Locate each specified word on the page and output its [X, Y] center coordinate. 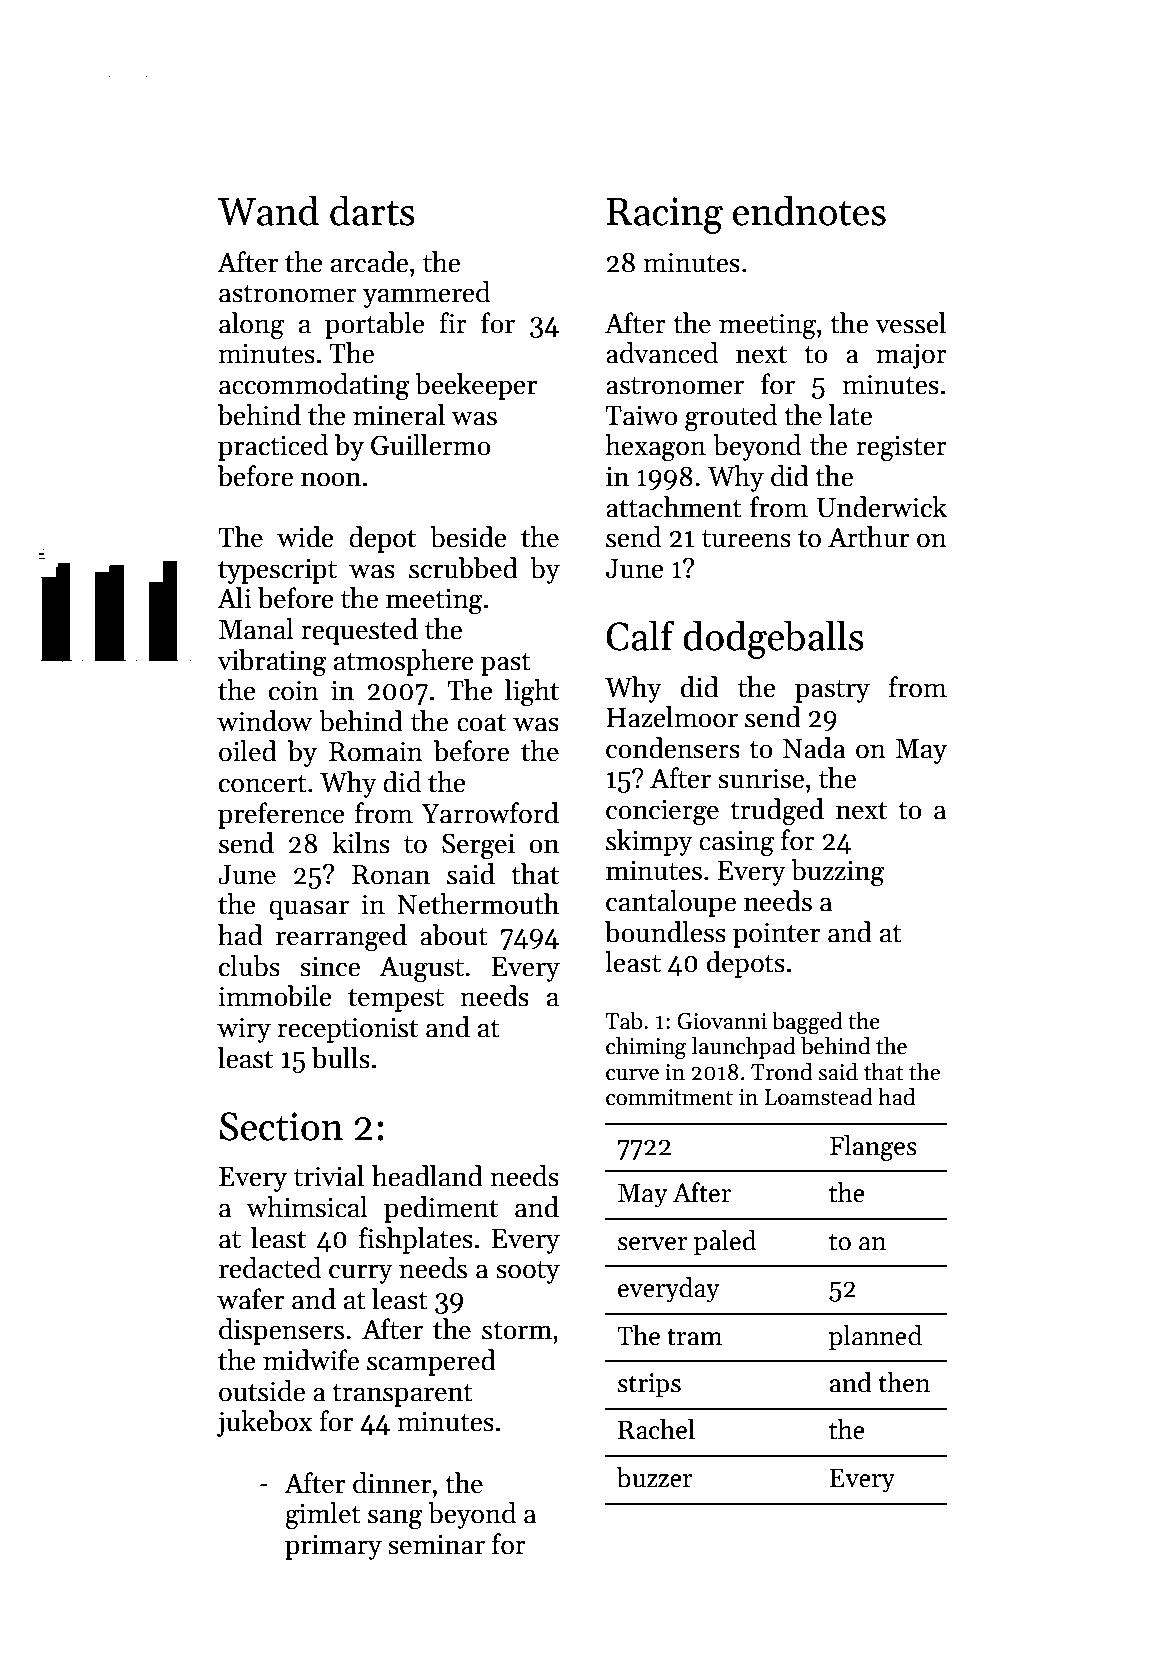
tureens [746, 539]
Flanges [873, 1148]
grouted [731, 418]
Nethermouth [478, 904]
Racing [665, 215]
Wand [268, 210]
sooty [528, 1272]
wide [305, 537]
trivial [329, 1176]
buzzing [838, 873]
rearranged [341, 938]
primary [333, 1547]
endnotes [809, 210]
